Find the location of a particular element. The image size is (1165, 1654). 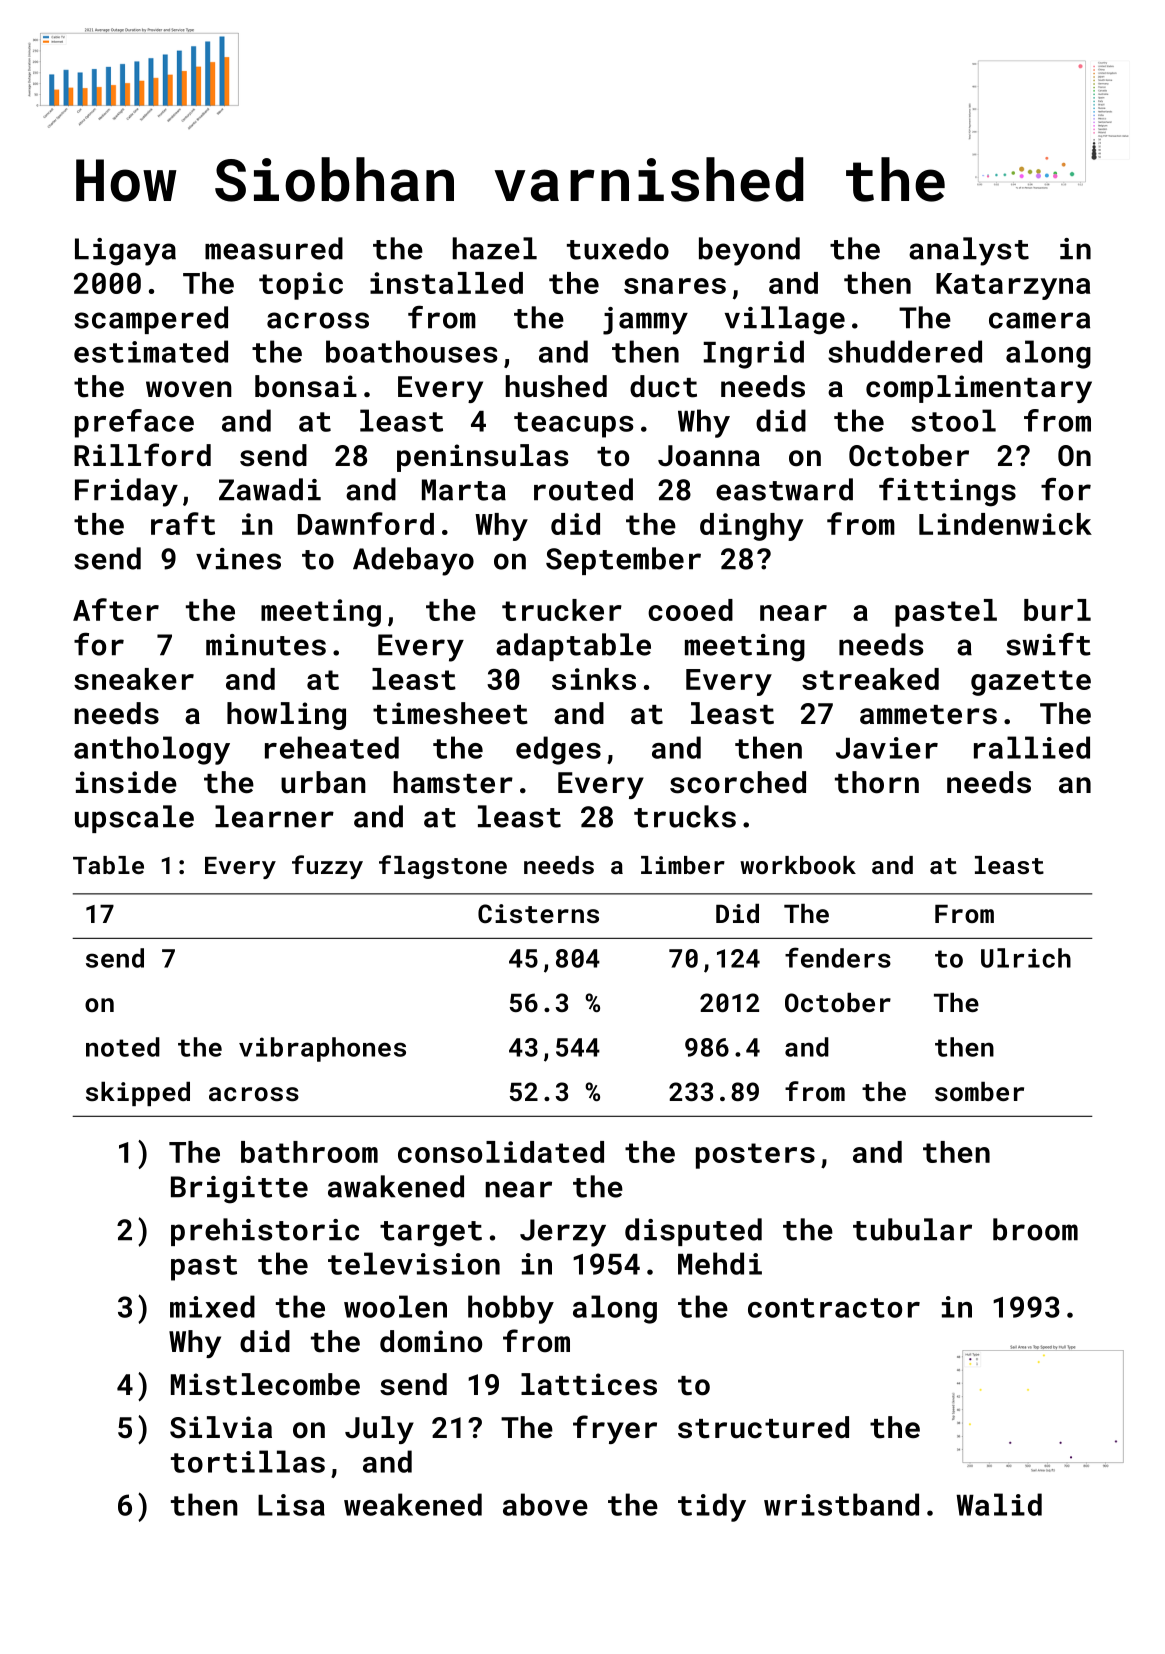

vibraphones is located at coordinates (322, 1049).
